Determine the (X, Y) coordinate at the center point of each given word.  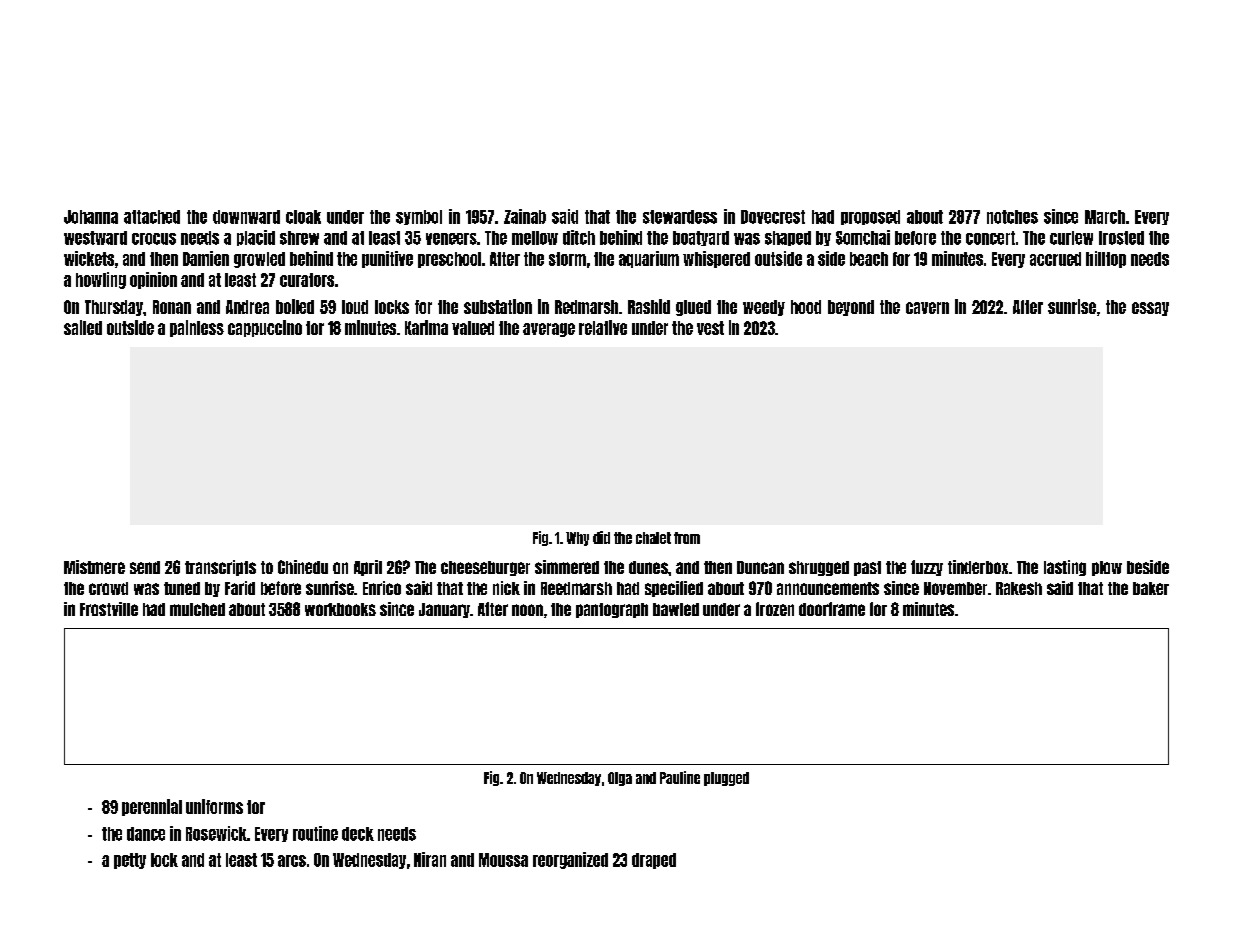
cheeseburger (485, 568)
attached (152, 217)
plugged (726, 779)
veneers (451, 239)
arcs (292, 861)
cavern (927, 308)
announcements (828, 588)
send (145, 567)
